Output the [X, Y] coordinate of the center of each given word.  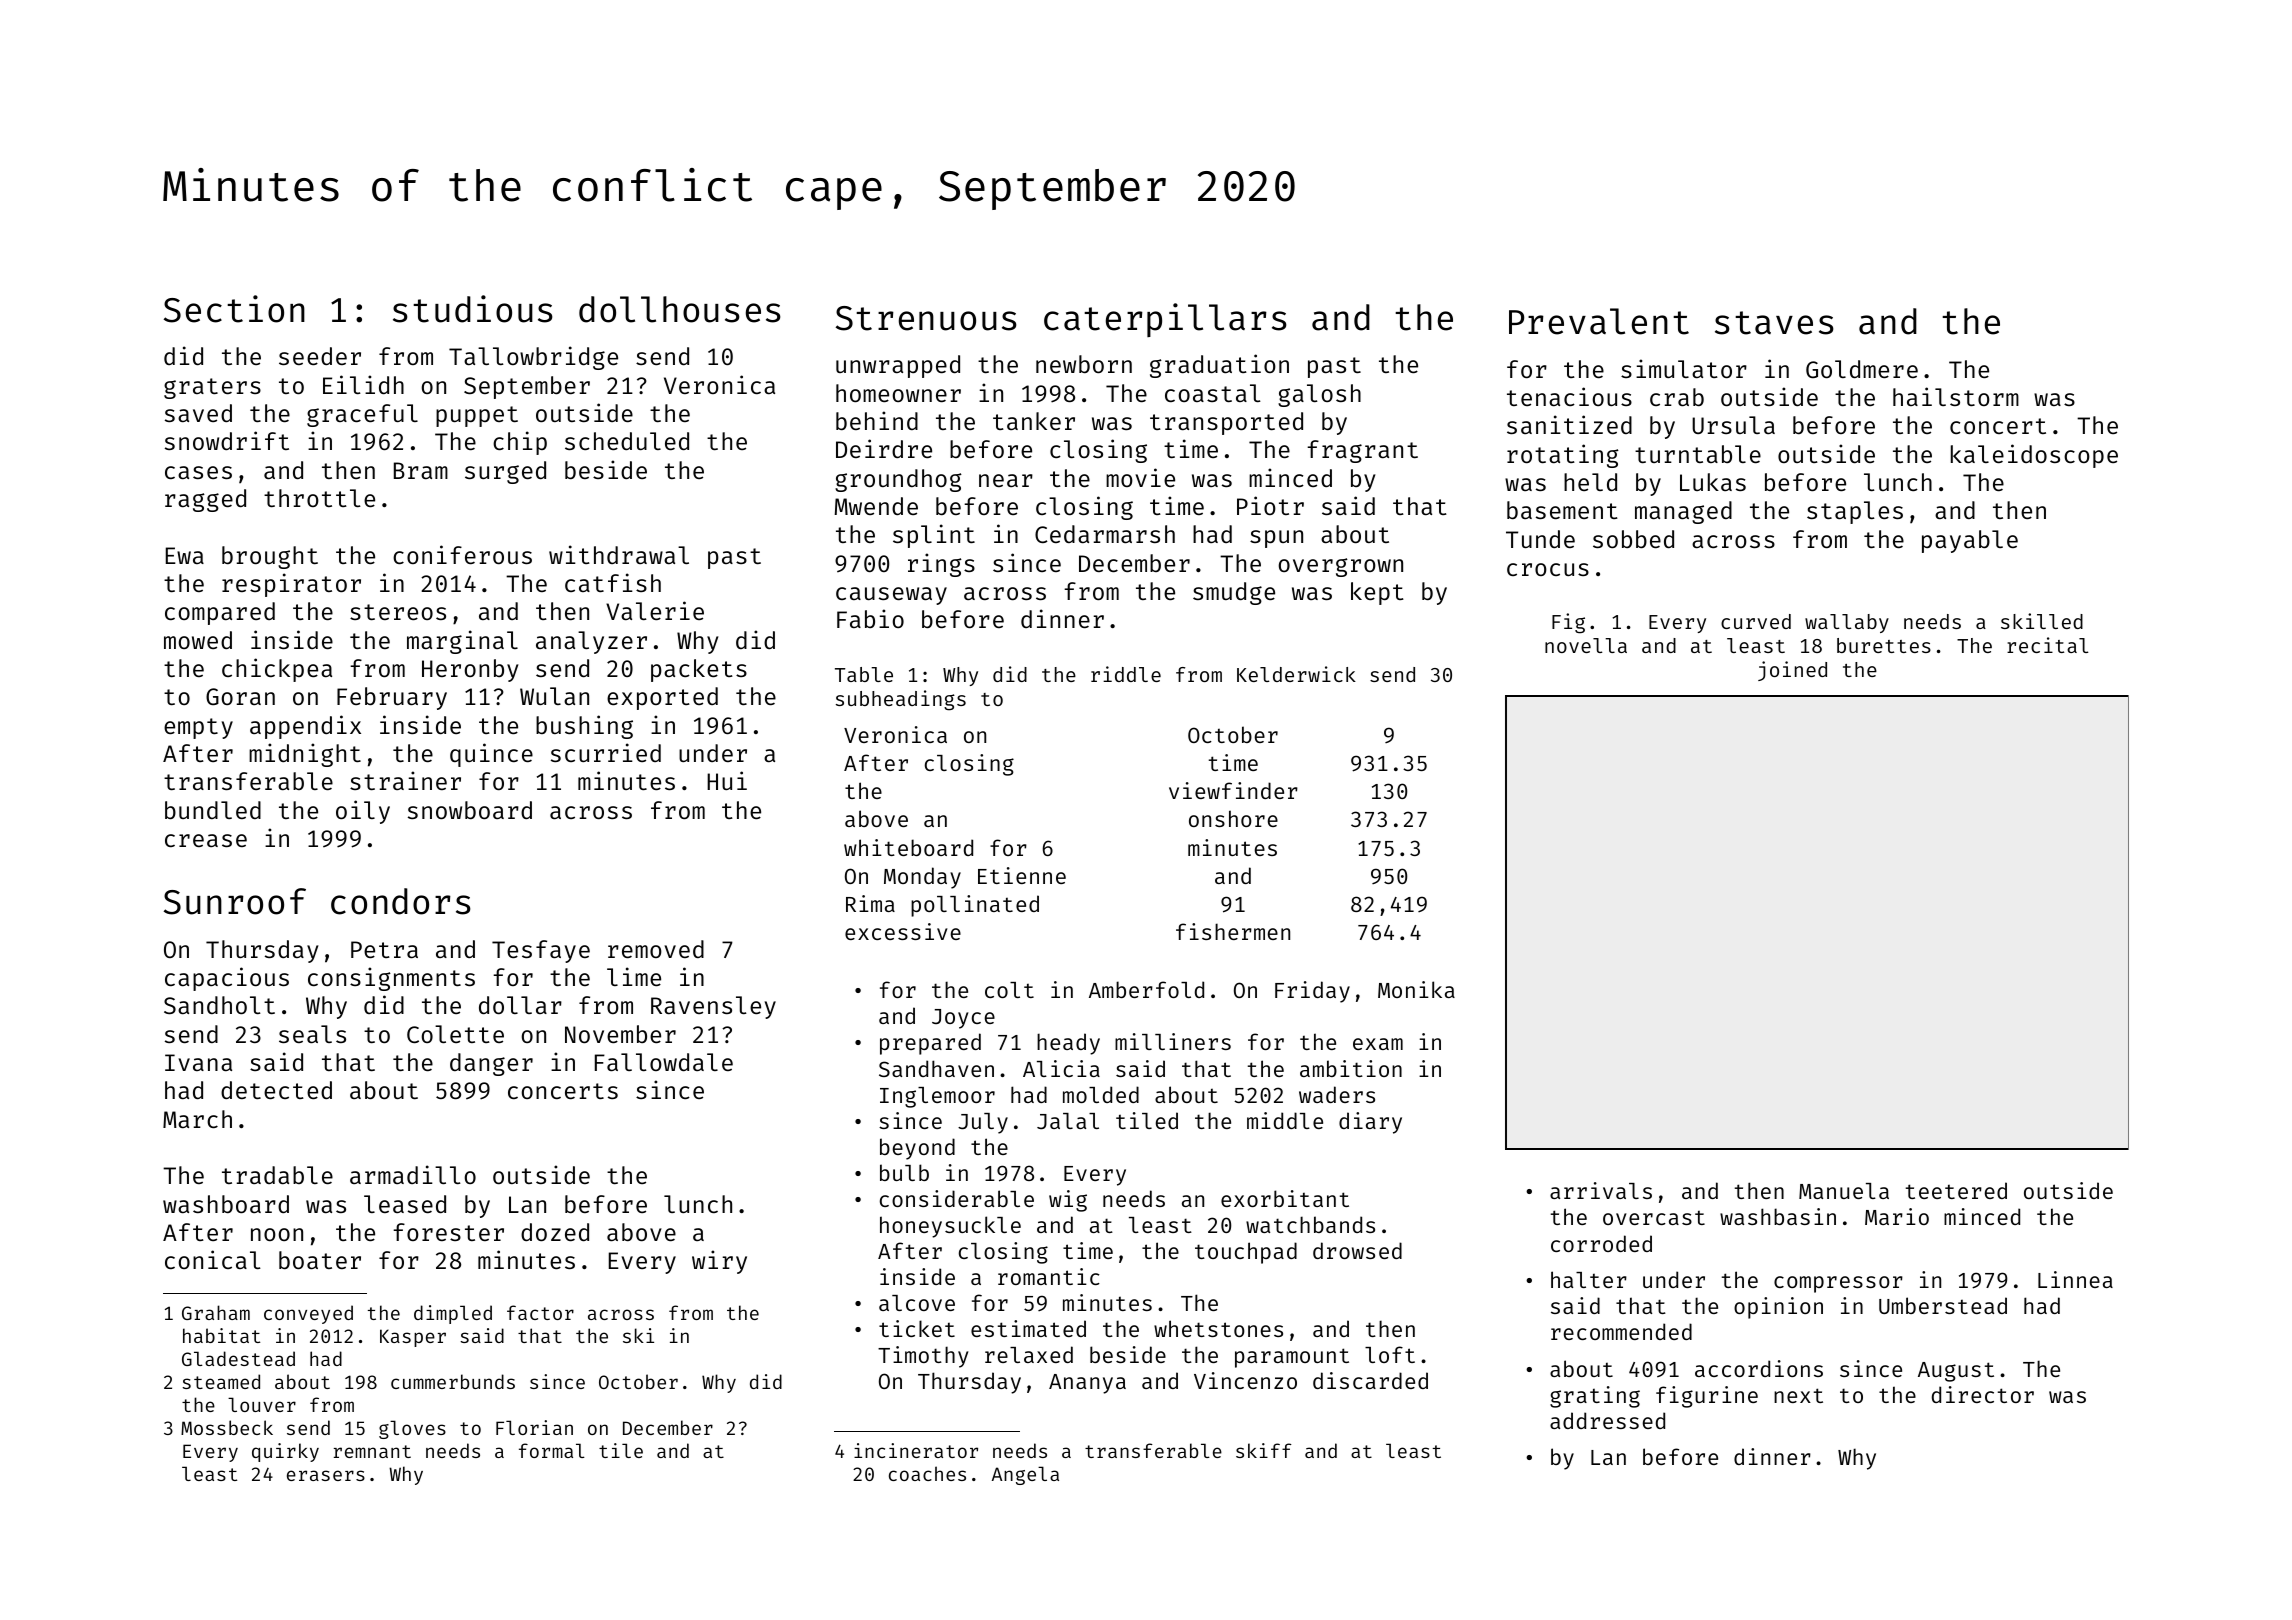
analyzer [591, 642]
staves [1774, 323]
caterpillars [1165, 320]
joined [1792, 671]
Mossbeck [227, 1427]
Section [234, 309]
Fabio [870, 618]
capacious [227, 979]
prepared [930, 1044]
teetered [1956, 1190]
